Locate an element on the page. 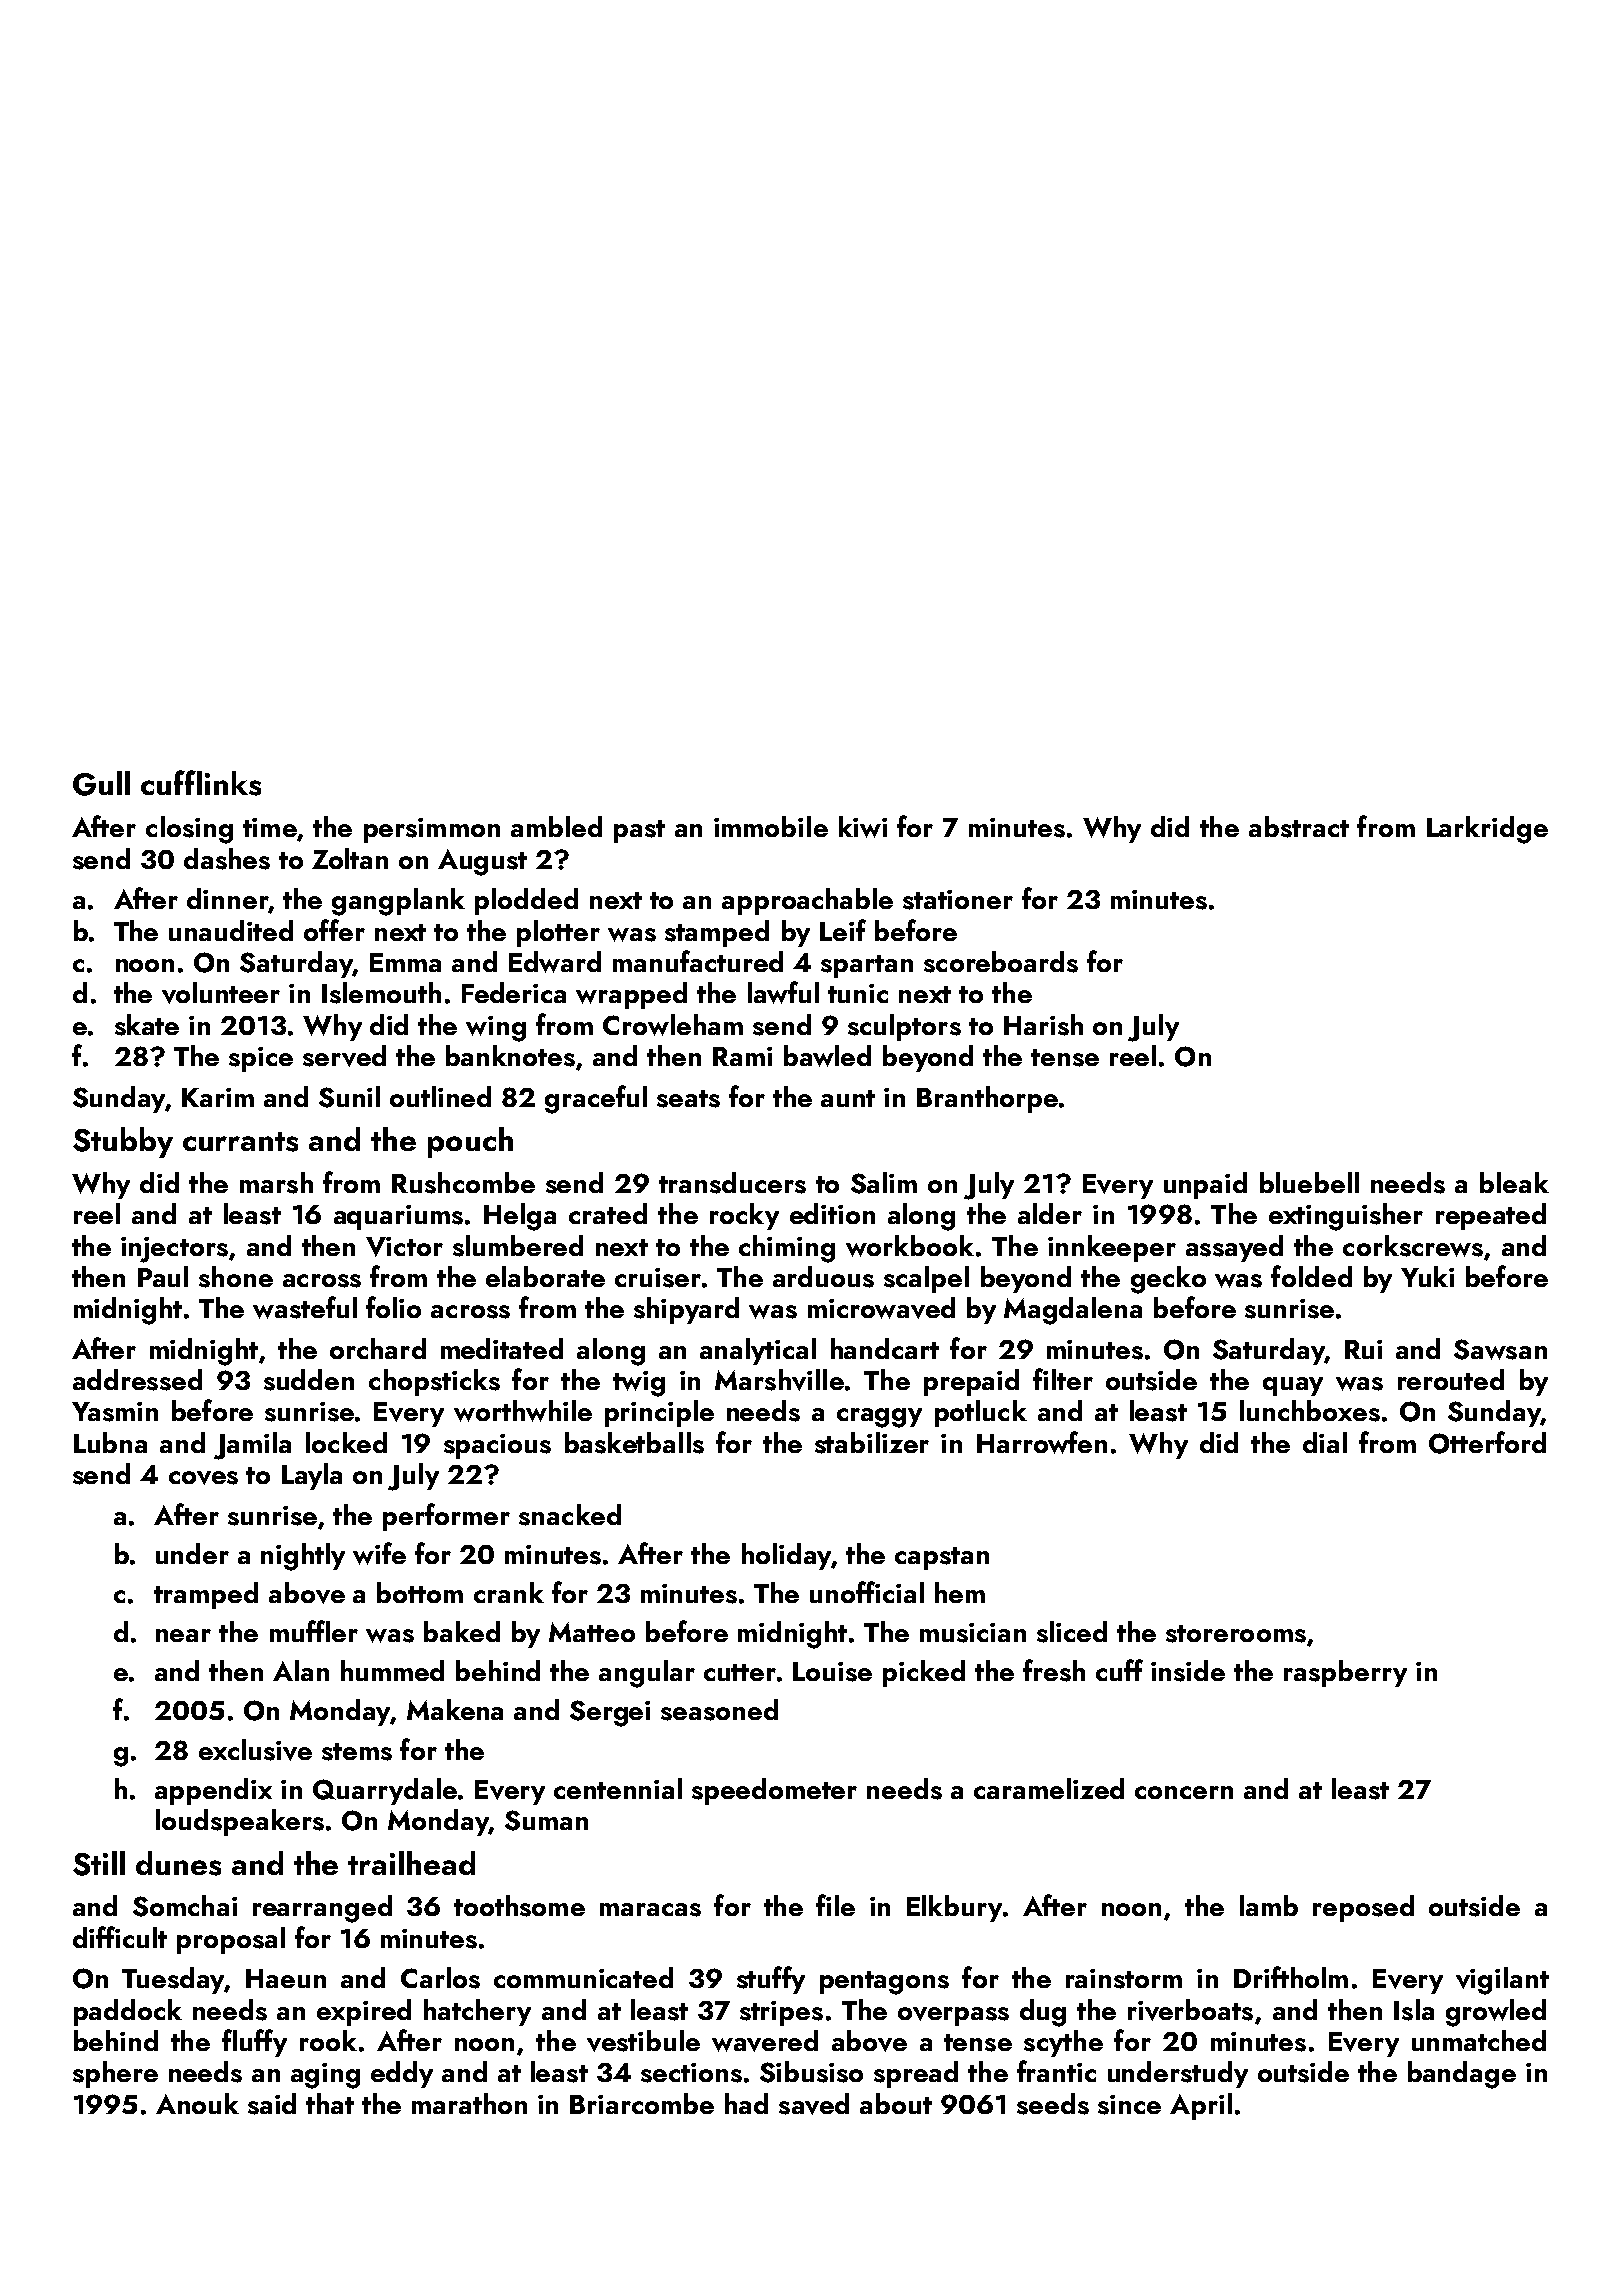  injectors is located at coordinates (174, 1250).
